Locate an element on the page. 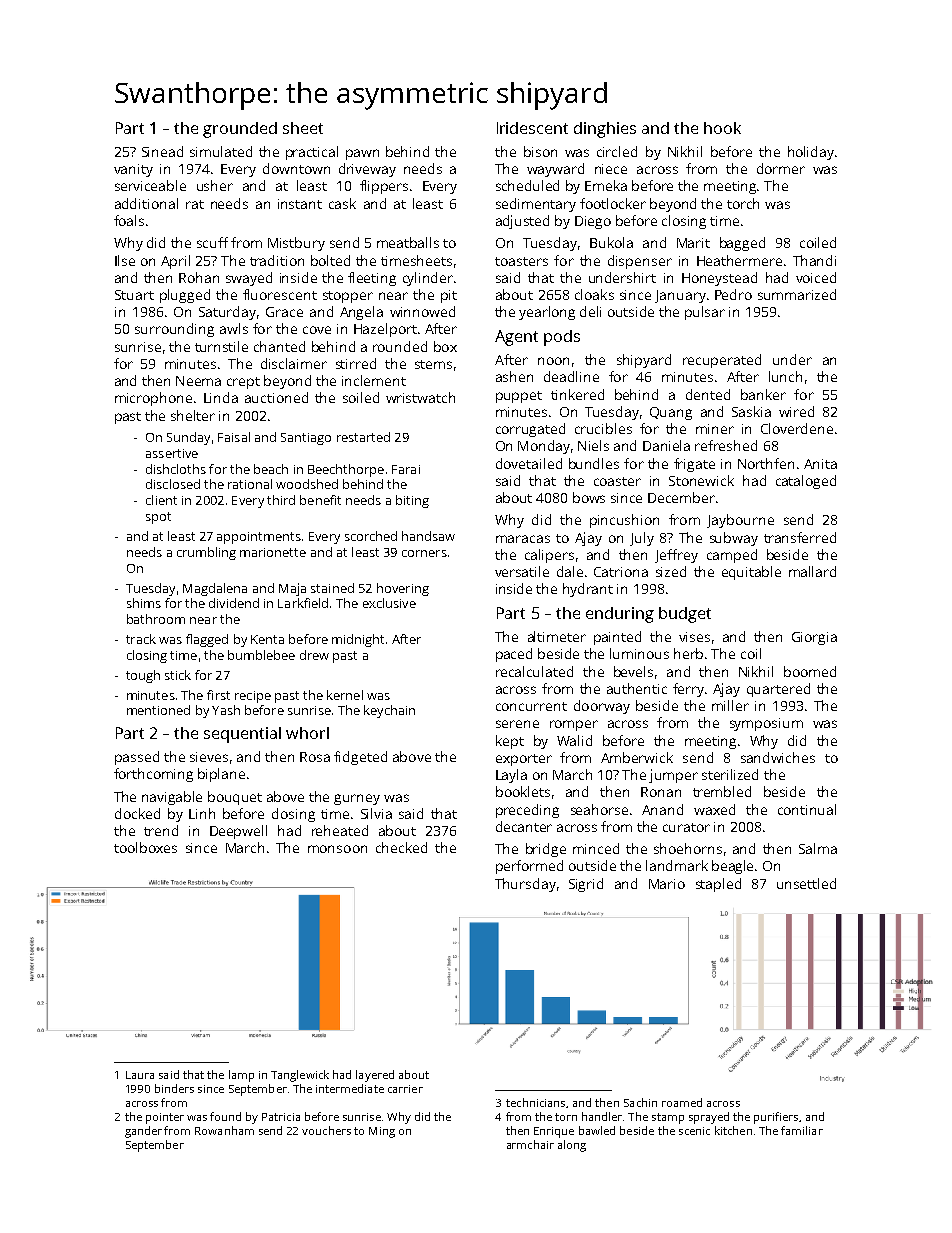 This page has height=1233, width=952. pawn is located at coordinates (362, 154).
